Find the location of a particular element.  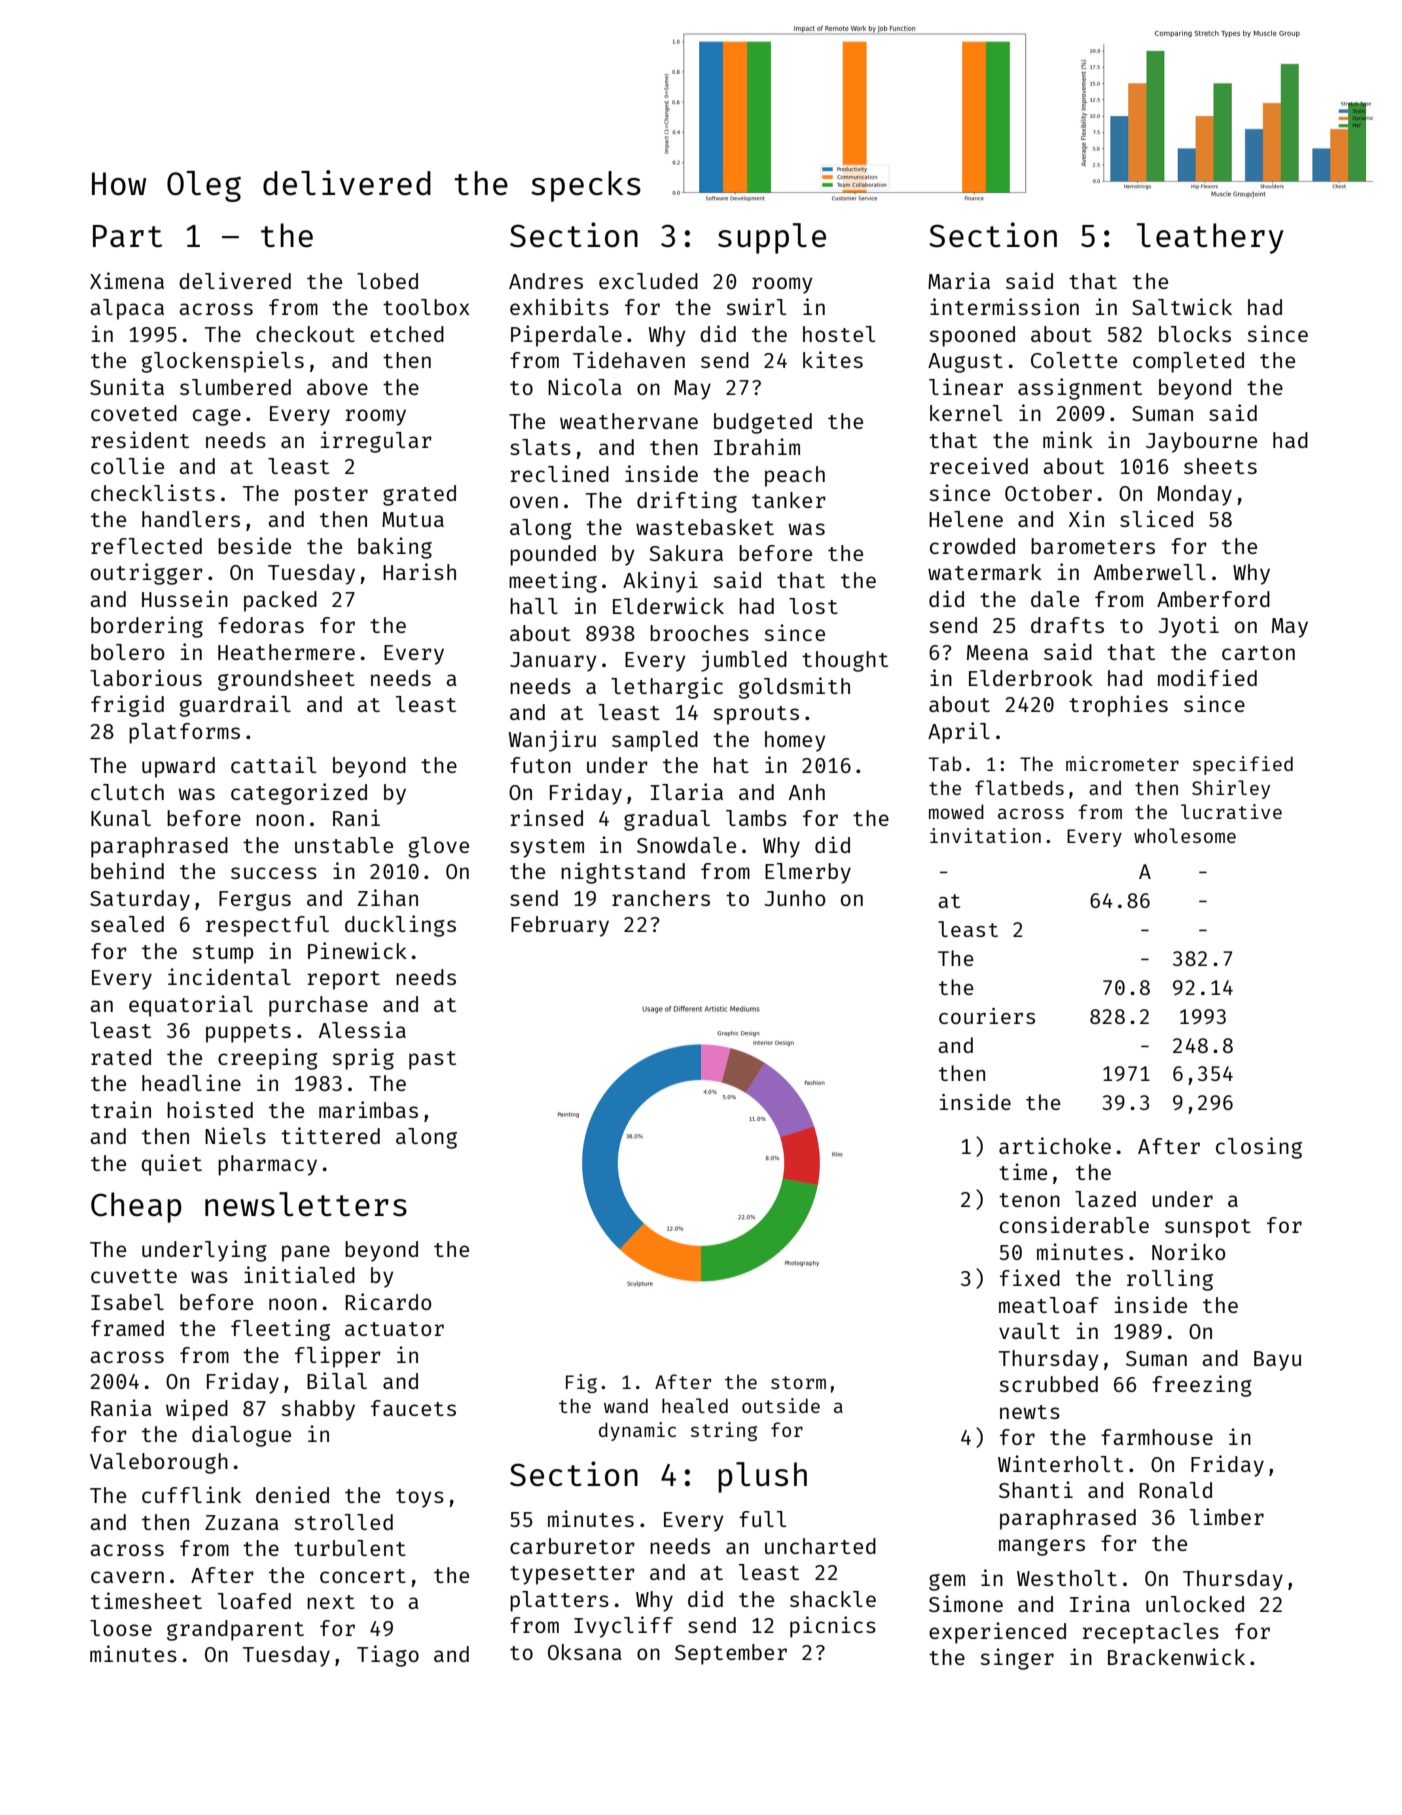

sheets is located at coordinates (1220, 466).
